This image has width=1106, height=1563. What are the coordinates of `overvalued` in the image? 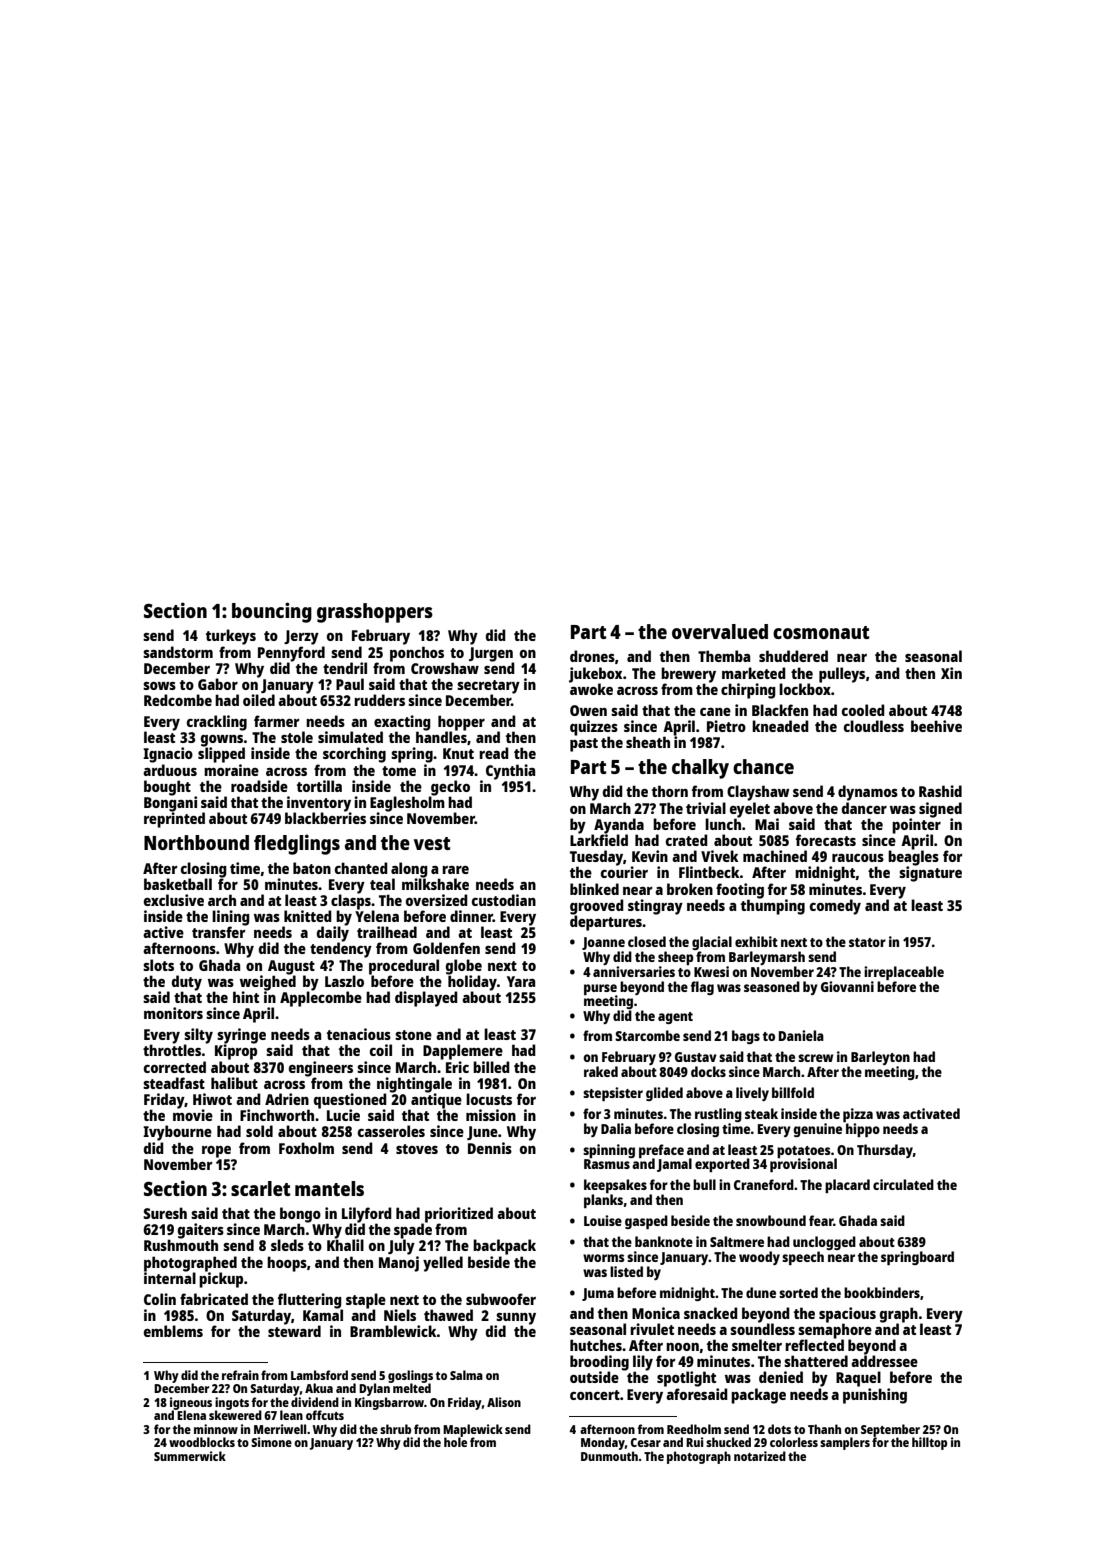 It's located at (720, 631).
